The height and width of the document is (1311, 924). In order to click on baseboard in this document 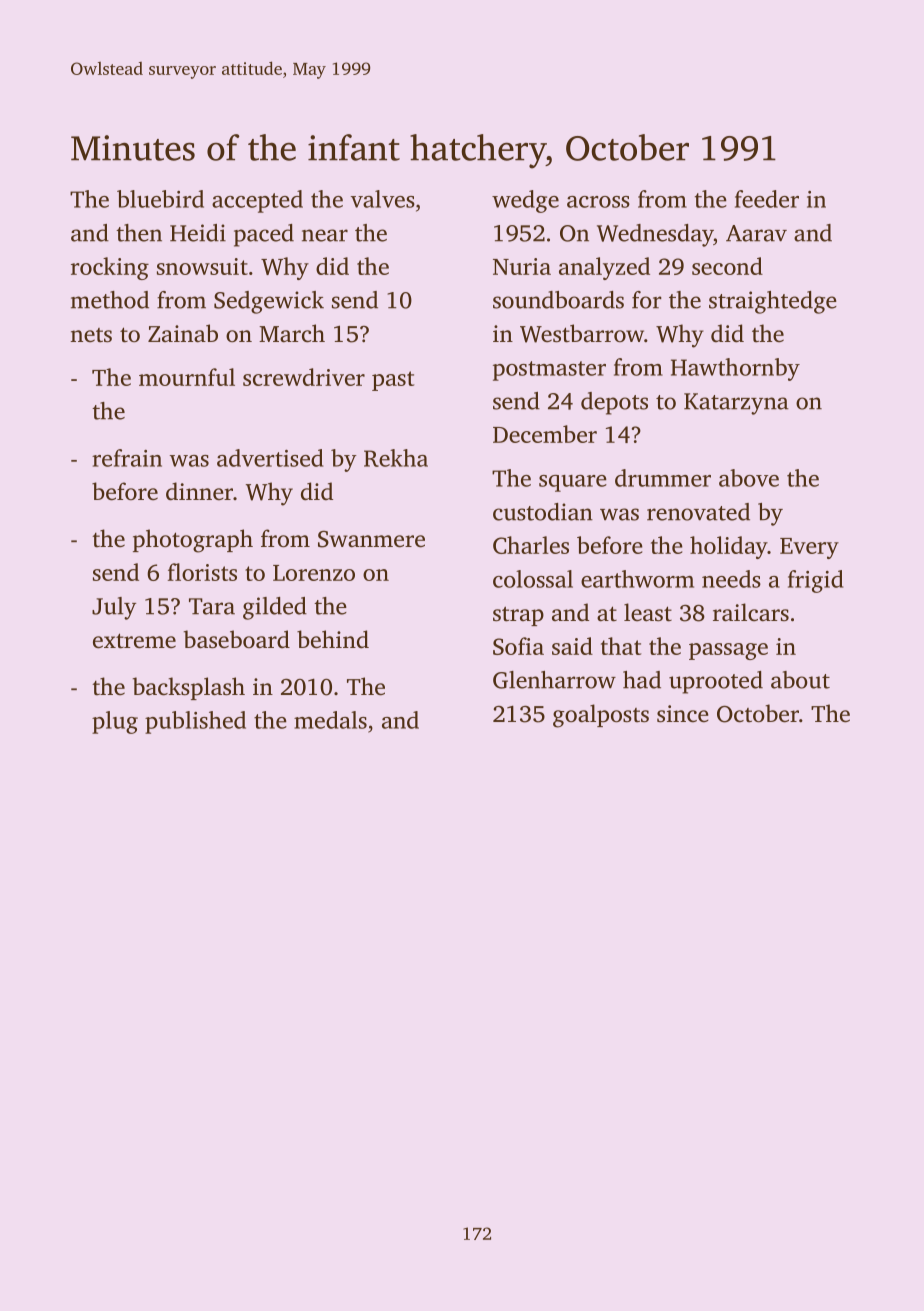, I will do `click(237, 639)`.
